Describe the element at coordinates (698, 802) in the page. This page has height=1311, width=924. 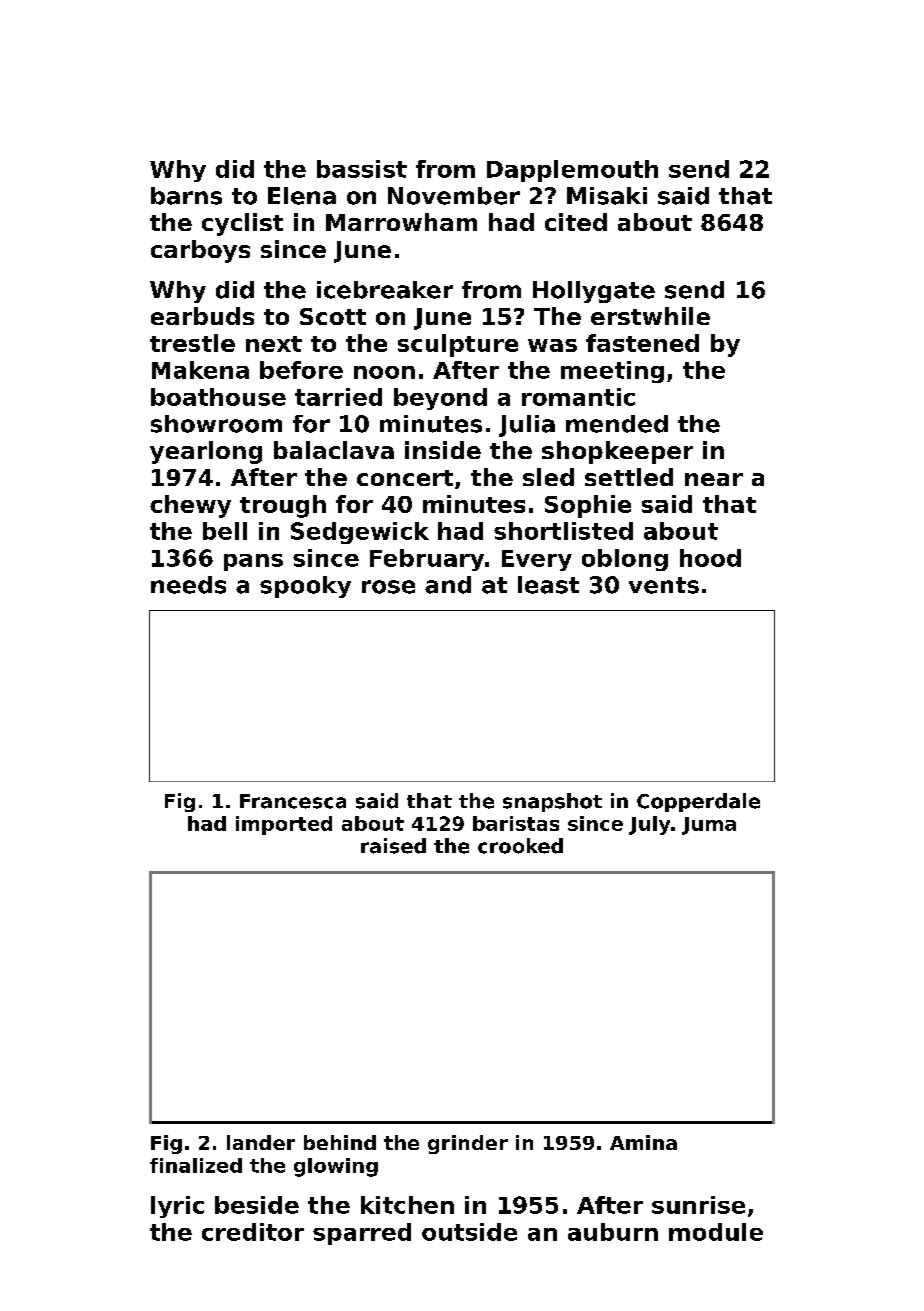
I see `Copperdale` at that location.
